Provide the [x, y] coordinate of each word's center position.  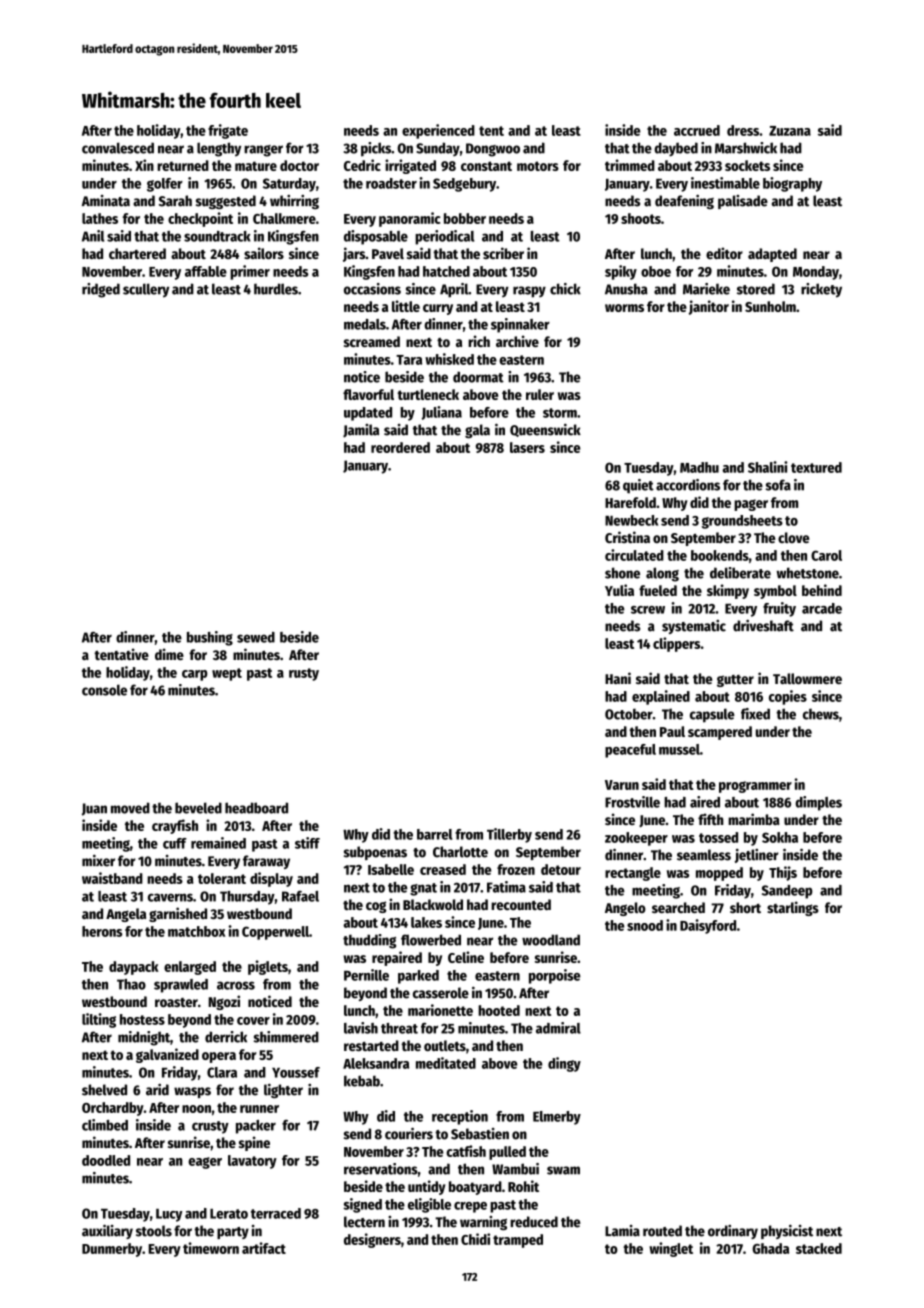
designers [372, 1240]
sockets [747, 165]
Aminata [106, 201]
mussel [679, 749]
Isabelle [391, 869]
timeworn [211, 1248]
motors [538, 166]
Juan [94, 809]
